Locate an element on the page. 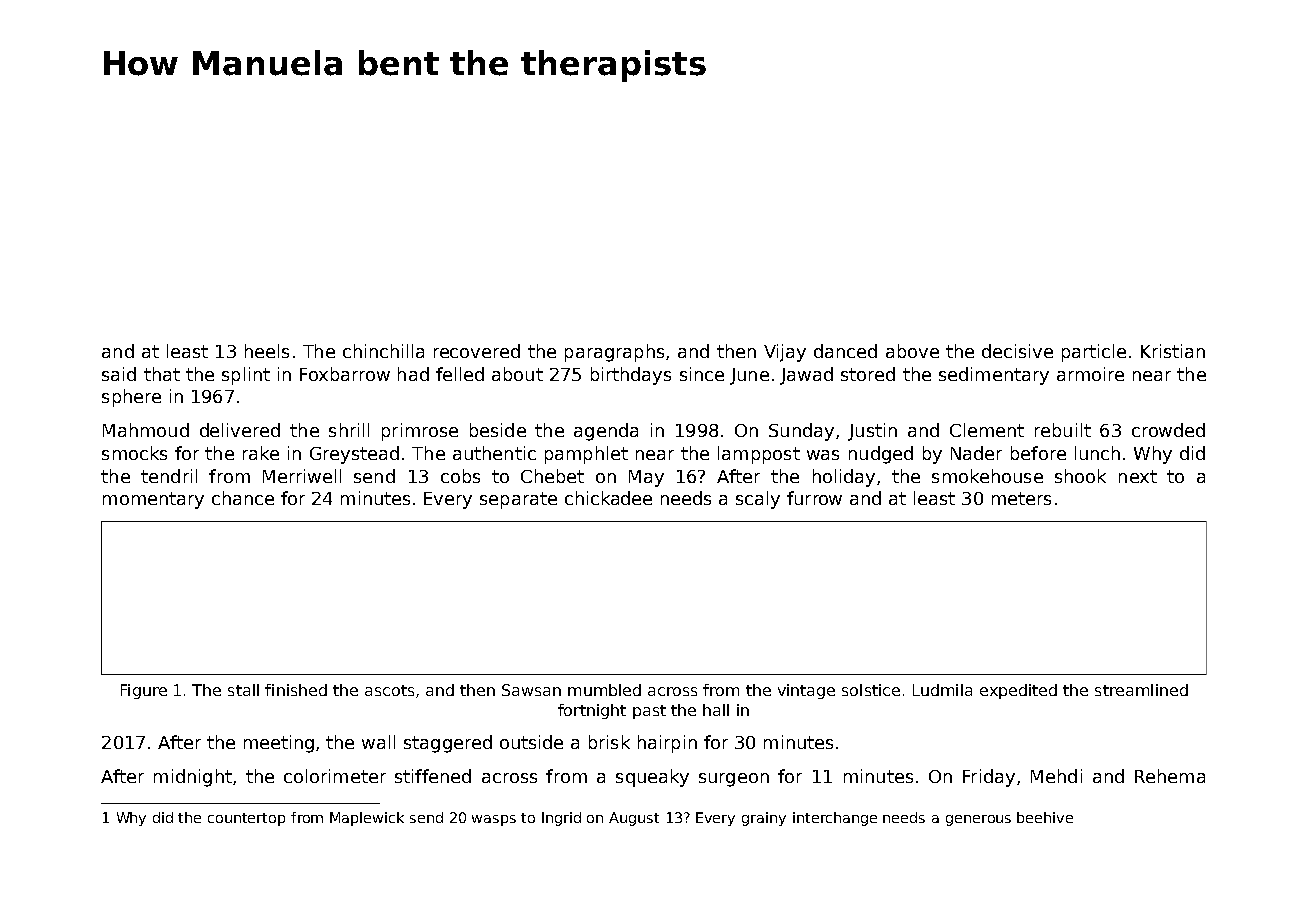 The height and width of the image is (924, 1308). had is located at coordinates (413, 374).
